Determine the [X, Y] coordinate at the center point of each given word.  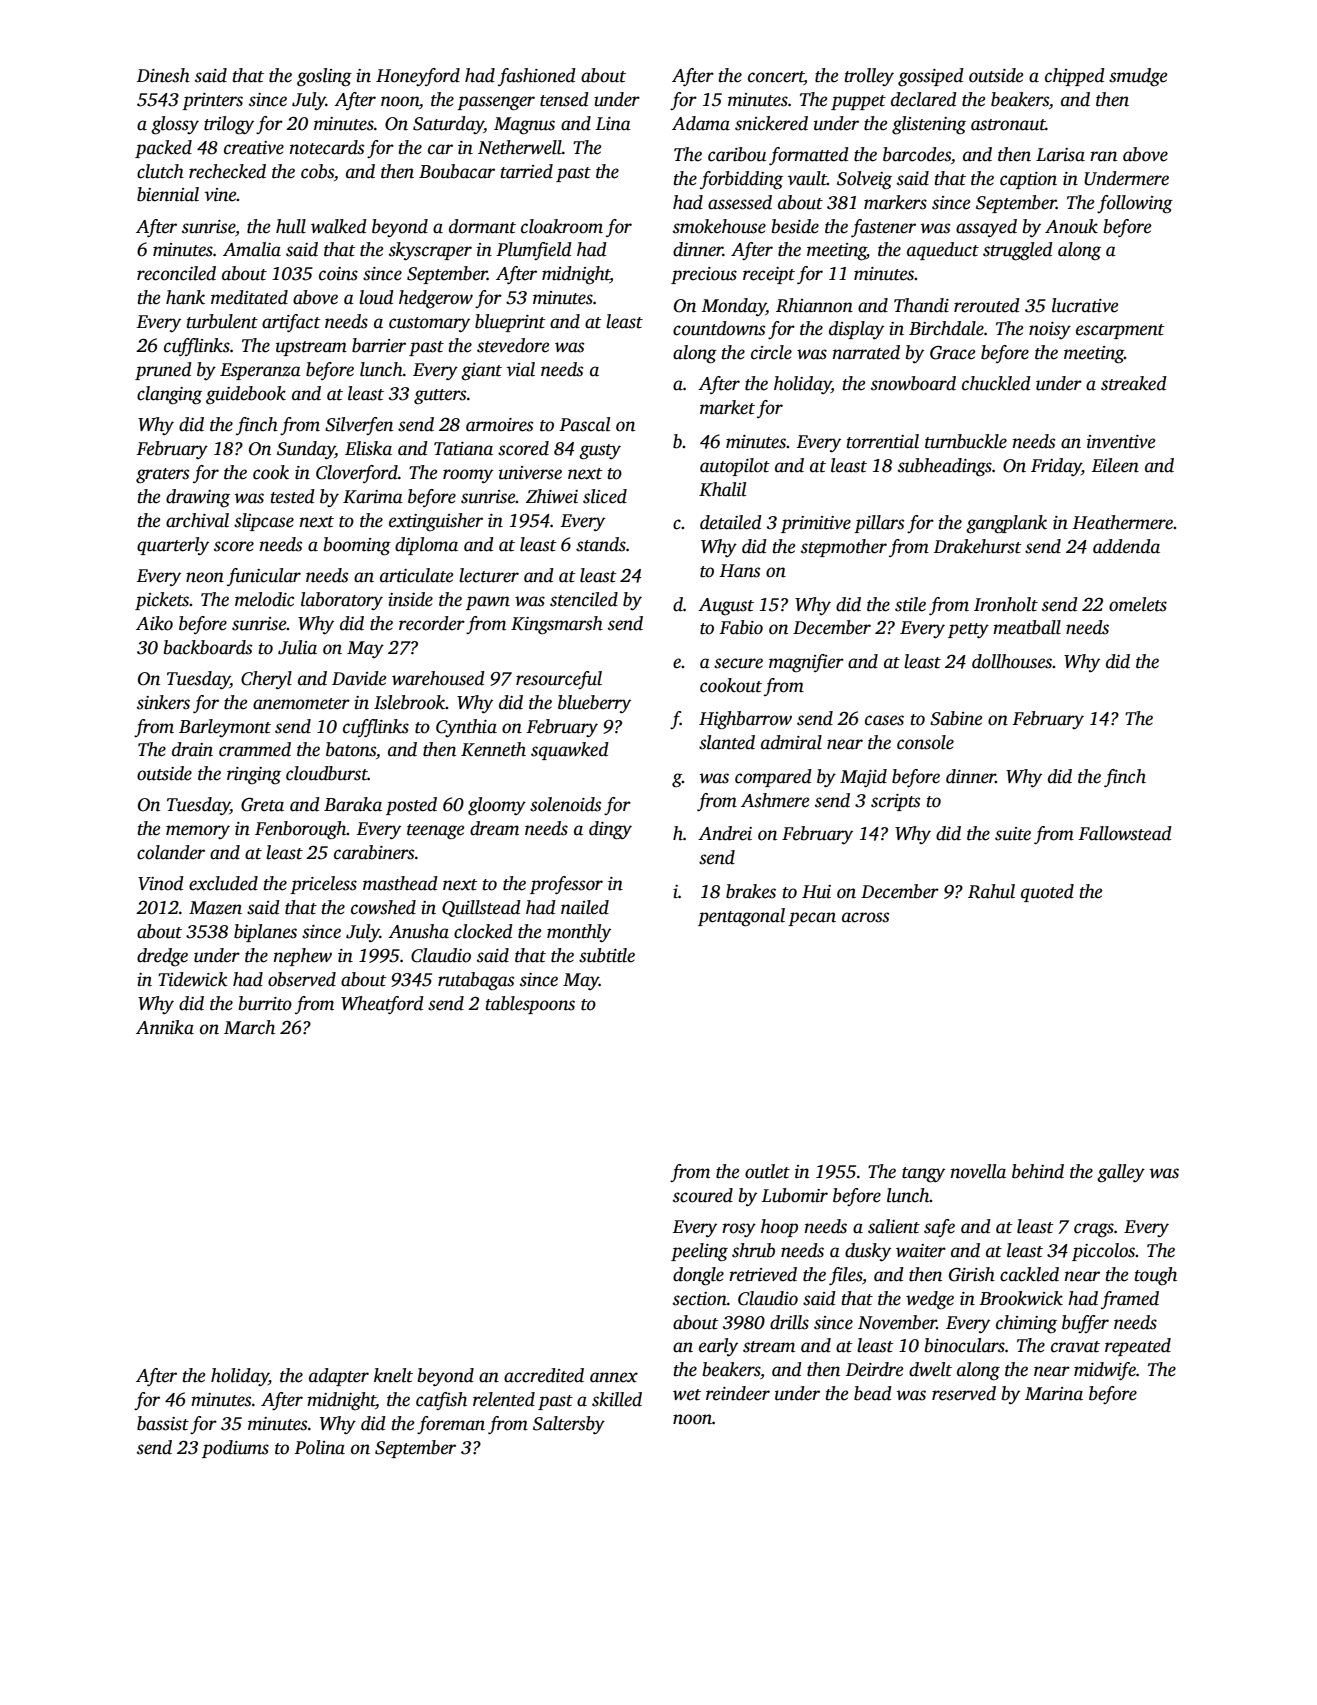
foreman [451, 1425]
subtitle [607, 955]
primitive [816, 524]
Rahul [991, 891]
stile [910, 604]
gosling [324, 77]
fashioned [537, 77]
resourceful [559, 680]
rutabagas [476, 981]
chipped [1075, 77]
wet [687, 1395]
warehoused [438, 678]
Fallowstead [1125, 833]
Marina [1054, 1394]
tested [292, 496]
